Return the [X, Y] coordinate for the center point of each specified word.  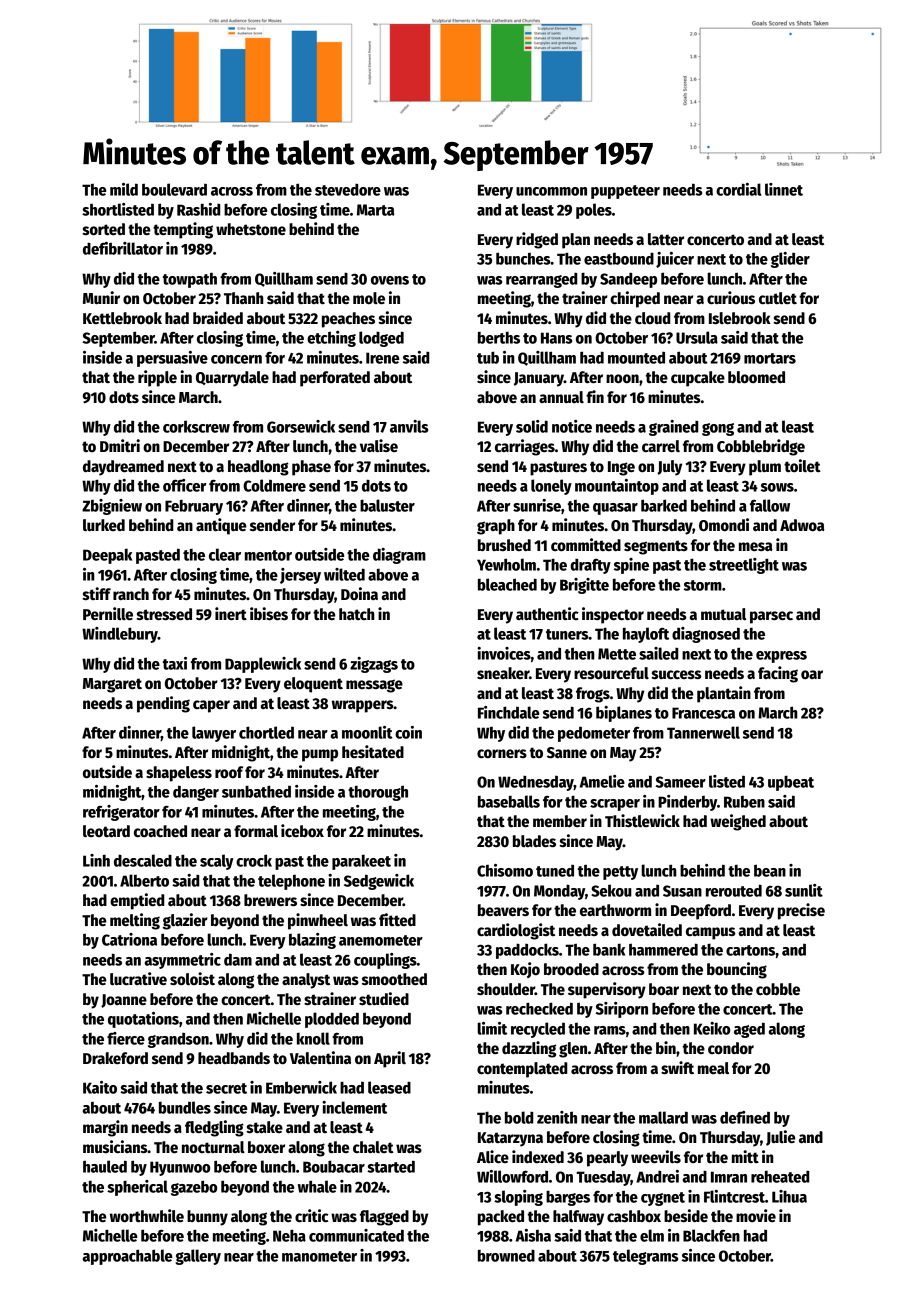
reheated [780, 1177]
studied [384, 998]
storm [703, 585]
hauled [105, 1166]
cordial [738, 189]
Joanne [124, 1001]
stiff [97, 593]
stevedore [348, 190]
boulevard [174, 189]
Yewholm [506, 564]
